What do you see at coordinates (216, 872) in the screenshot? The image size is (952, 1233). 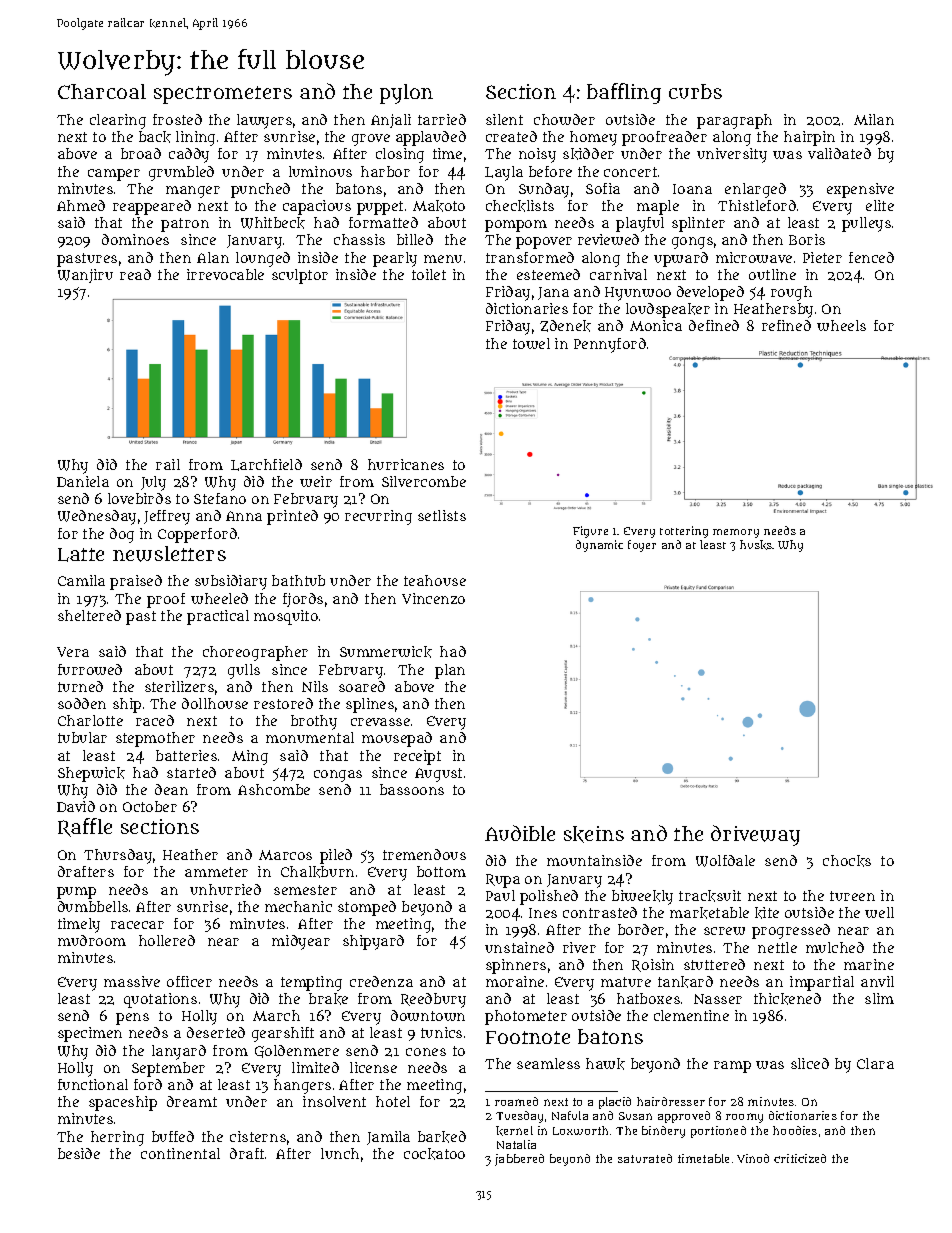 I see `ammeter` at bounding box center [216, 872].
